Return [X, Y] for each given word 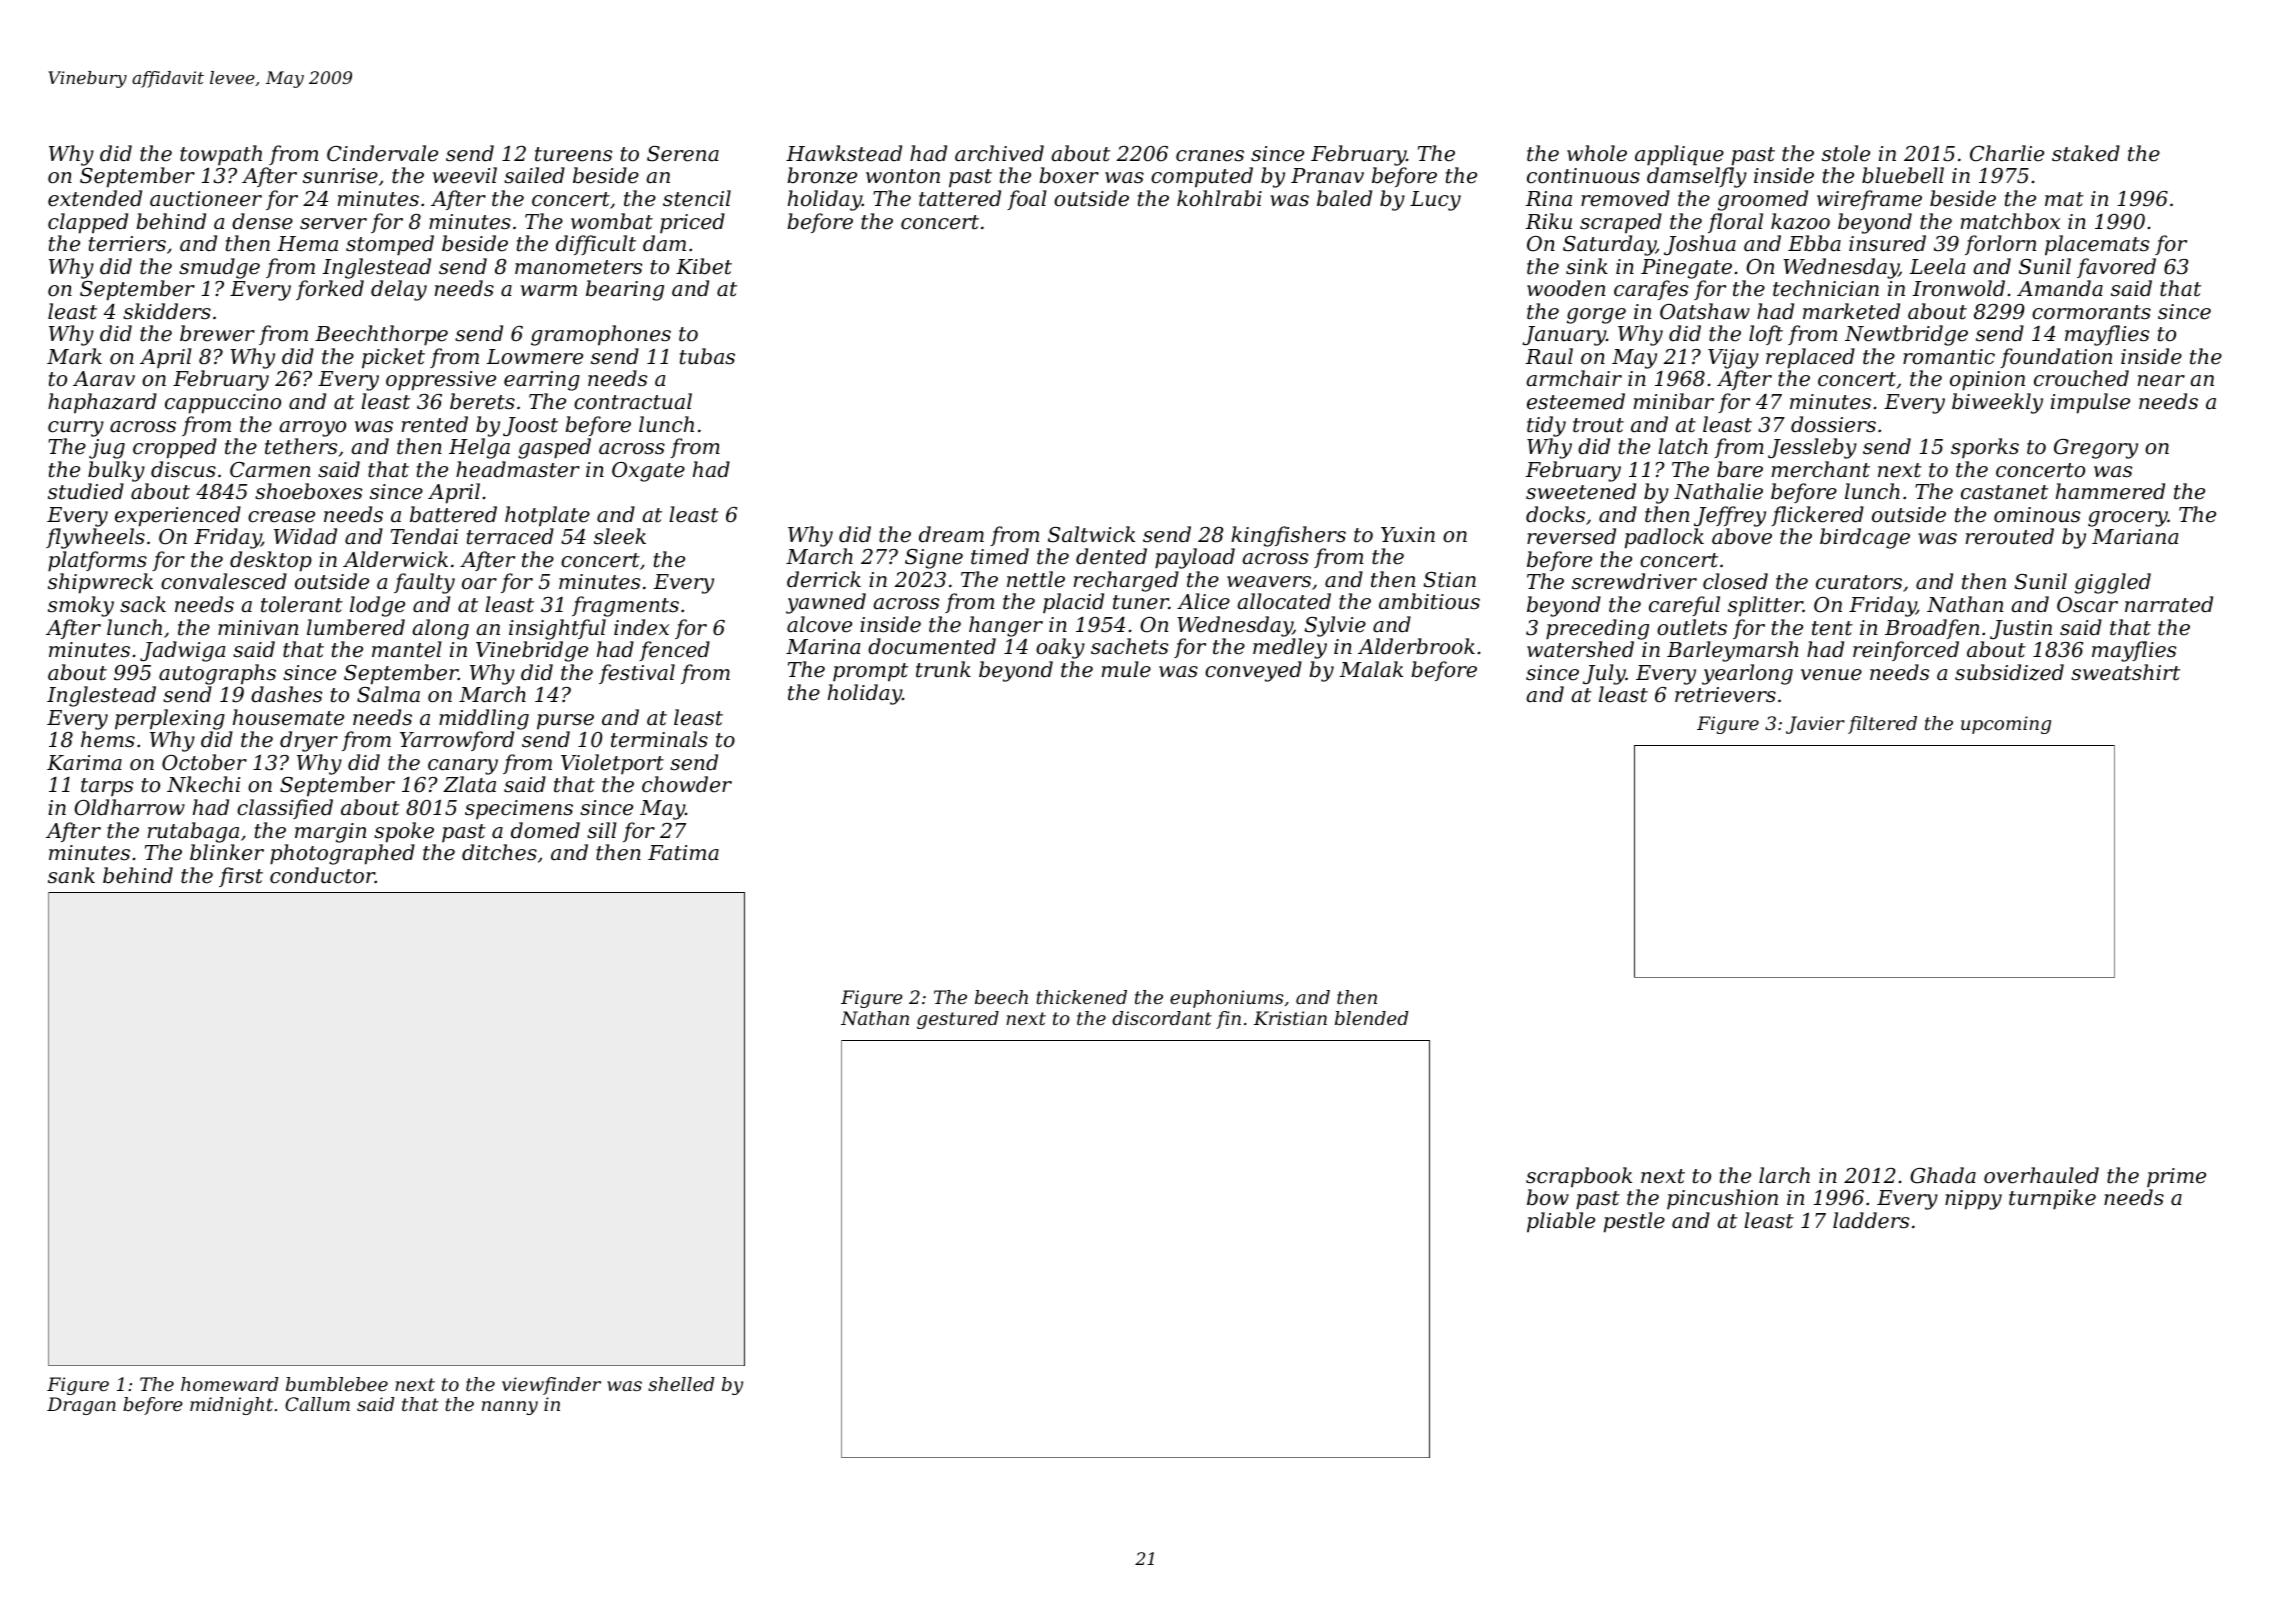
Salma [388, 694]
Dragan [81, 1406]
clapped [88, 223]
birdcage [1865, 538]
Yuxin [1408, 535]
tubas [707, 356]
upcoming [2006, 725]
